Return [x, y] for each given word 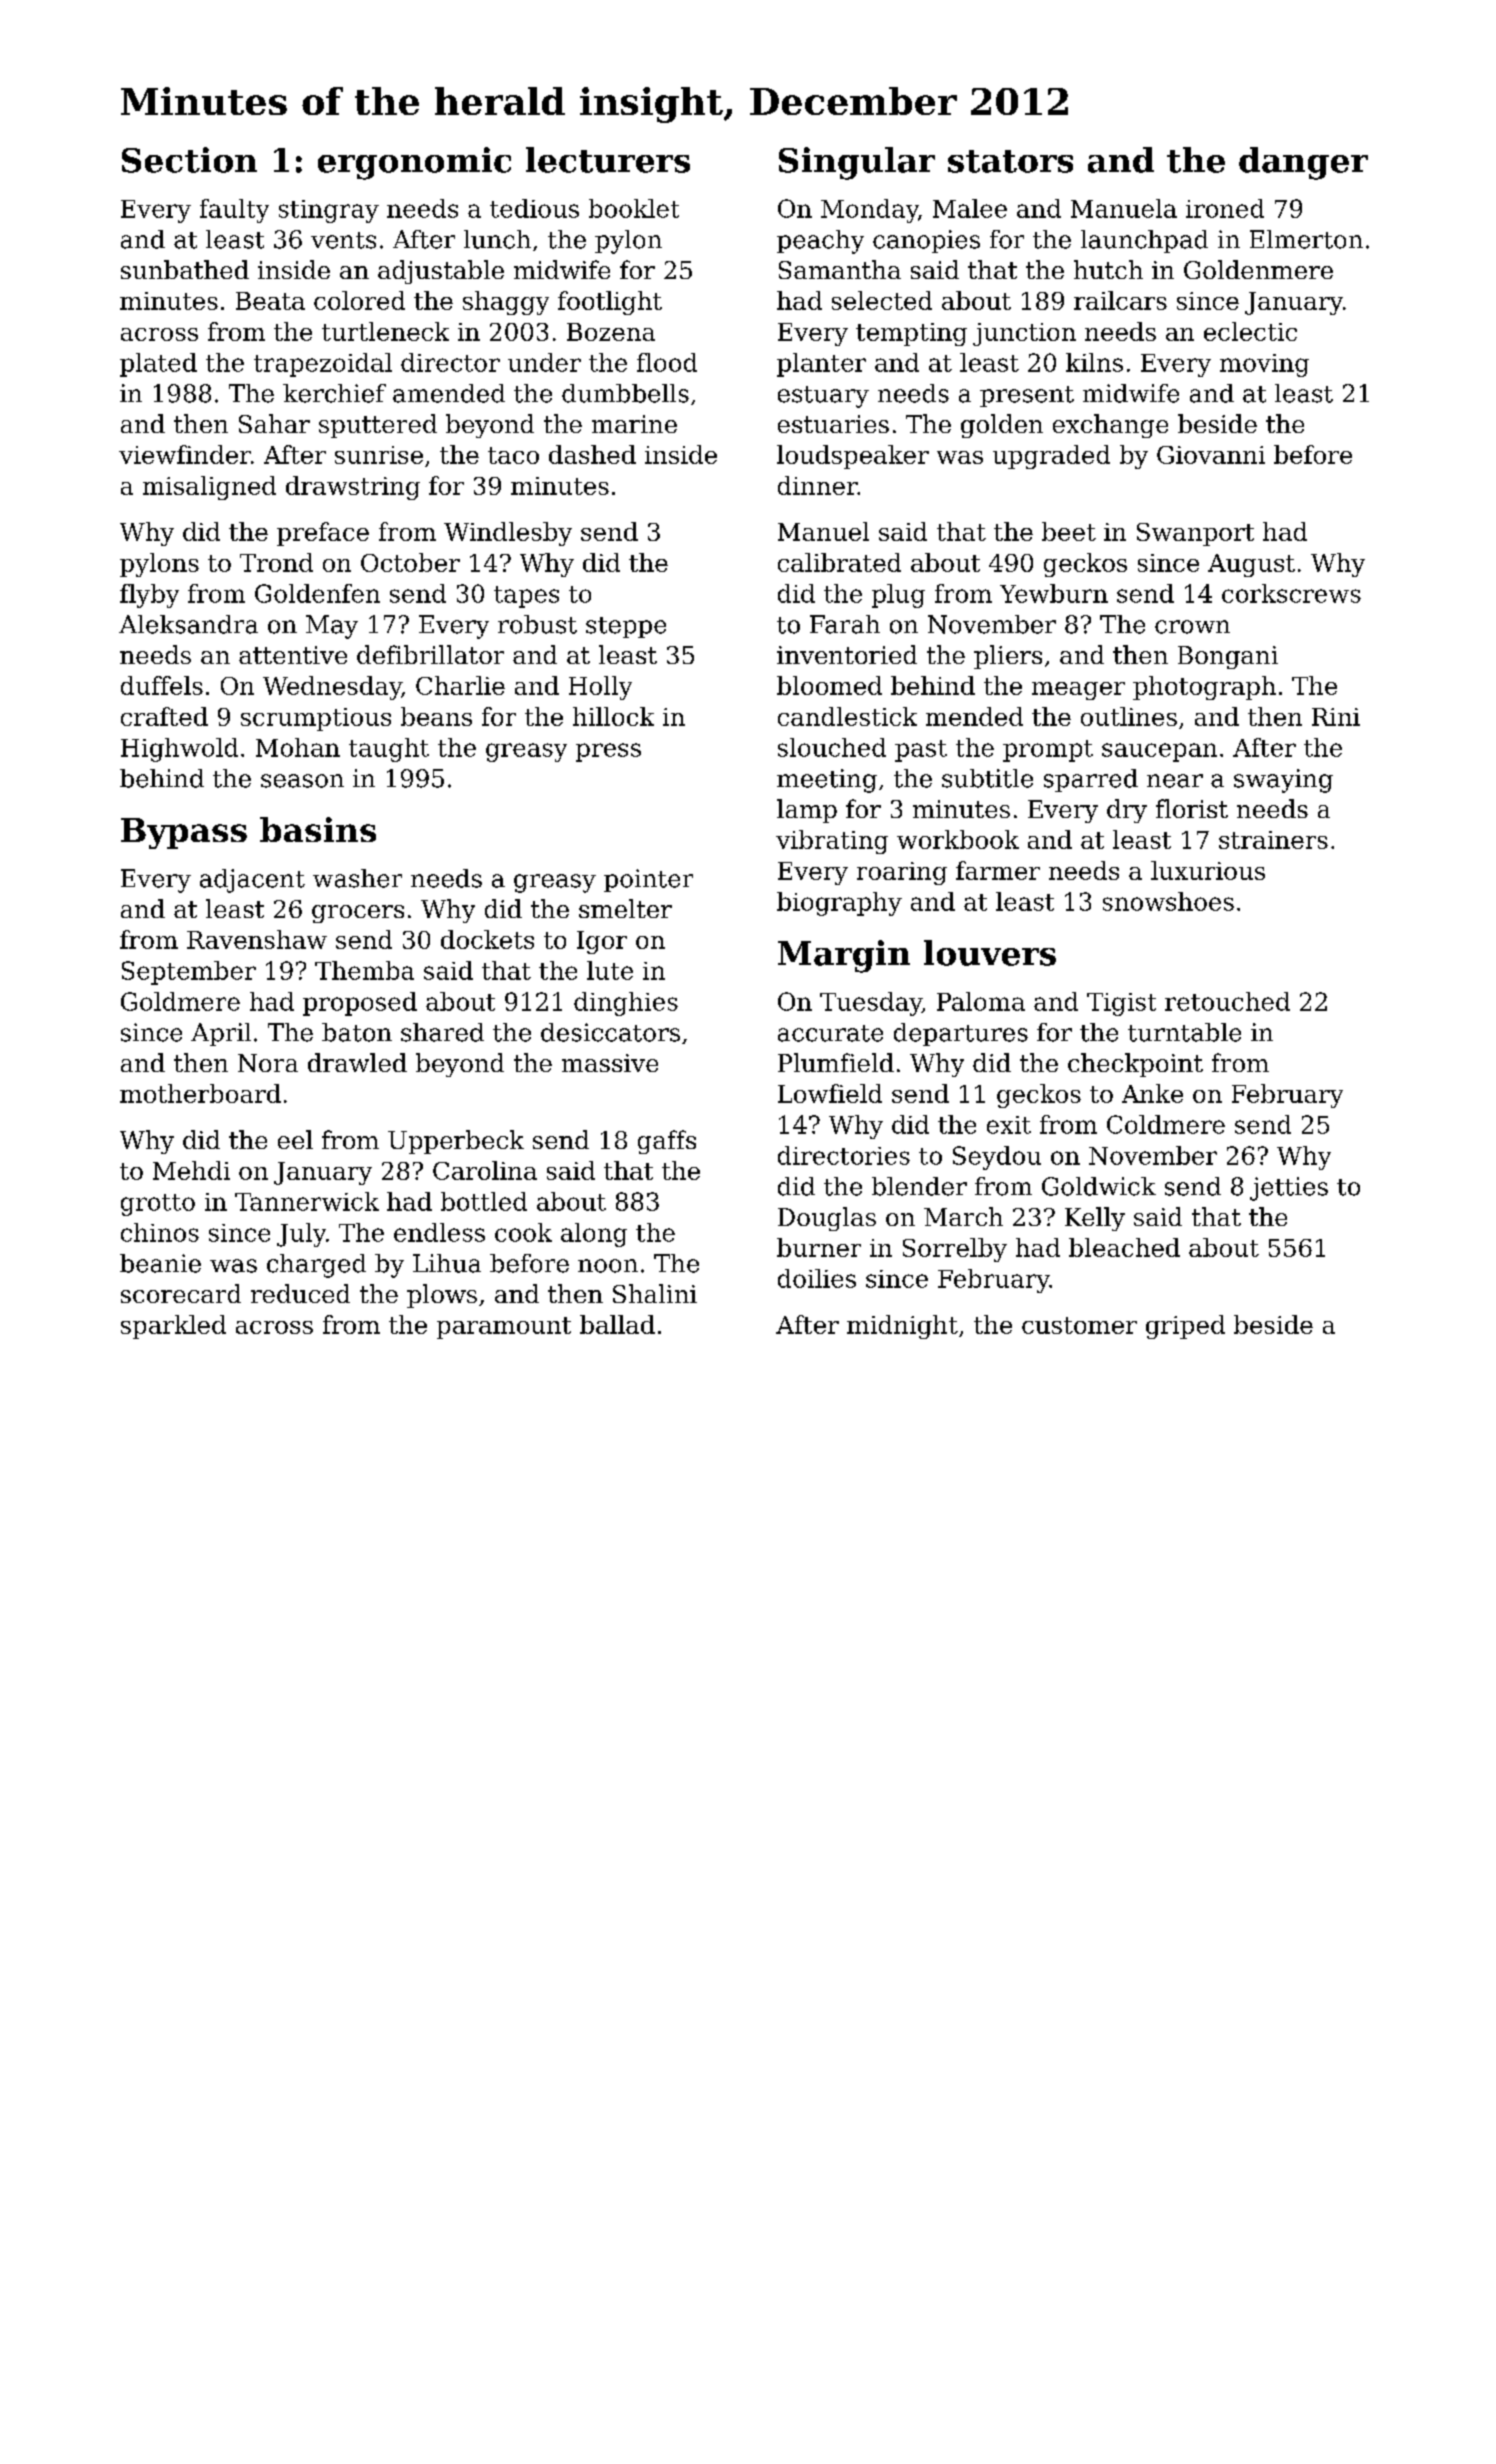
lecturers [608, 160]
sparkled [173, 1327]
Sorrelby [955, 1250]
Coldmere [1166, 1124]
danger [1303, 163]
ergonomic [414, 163]
